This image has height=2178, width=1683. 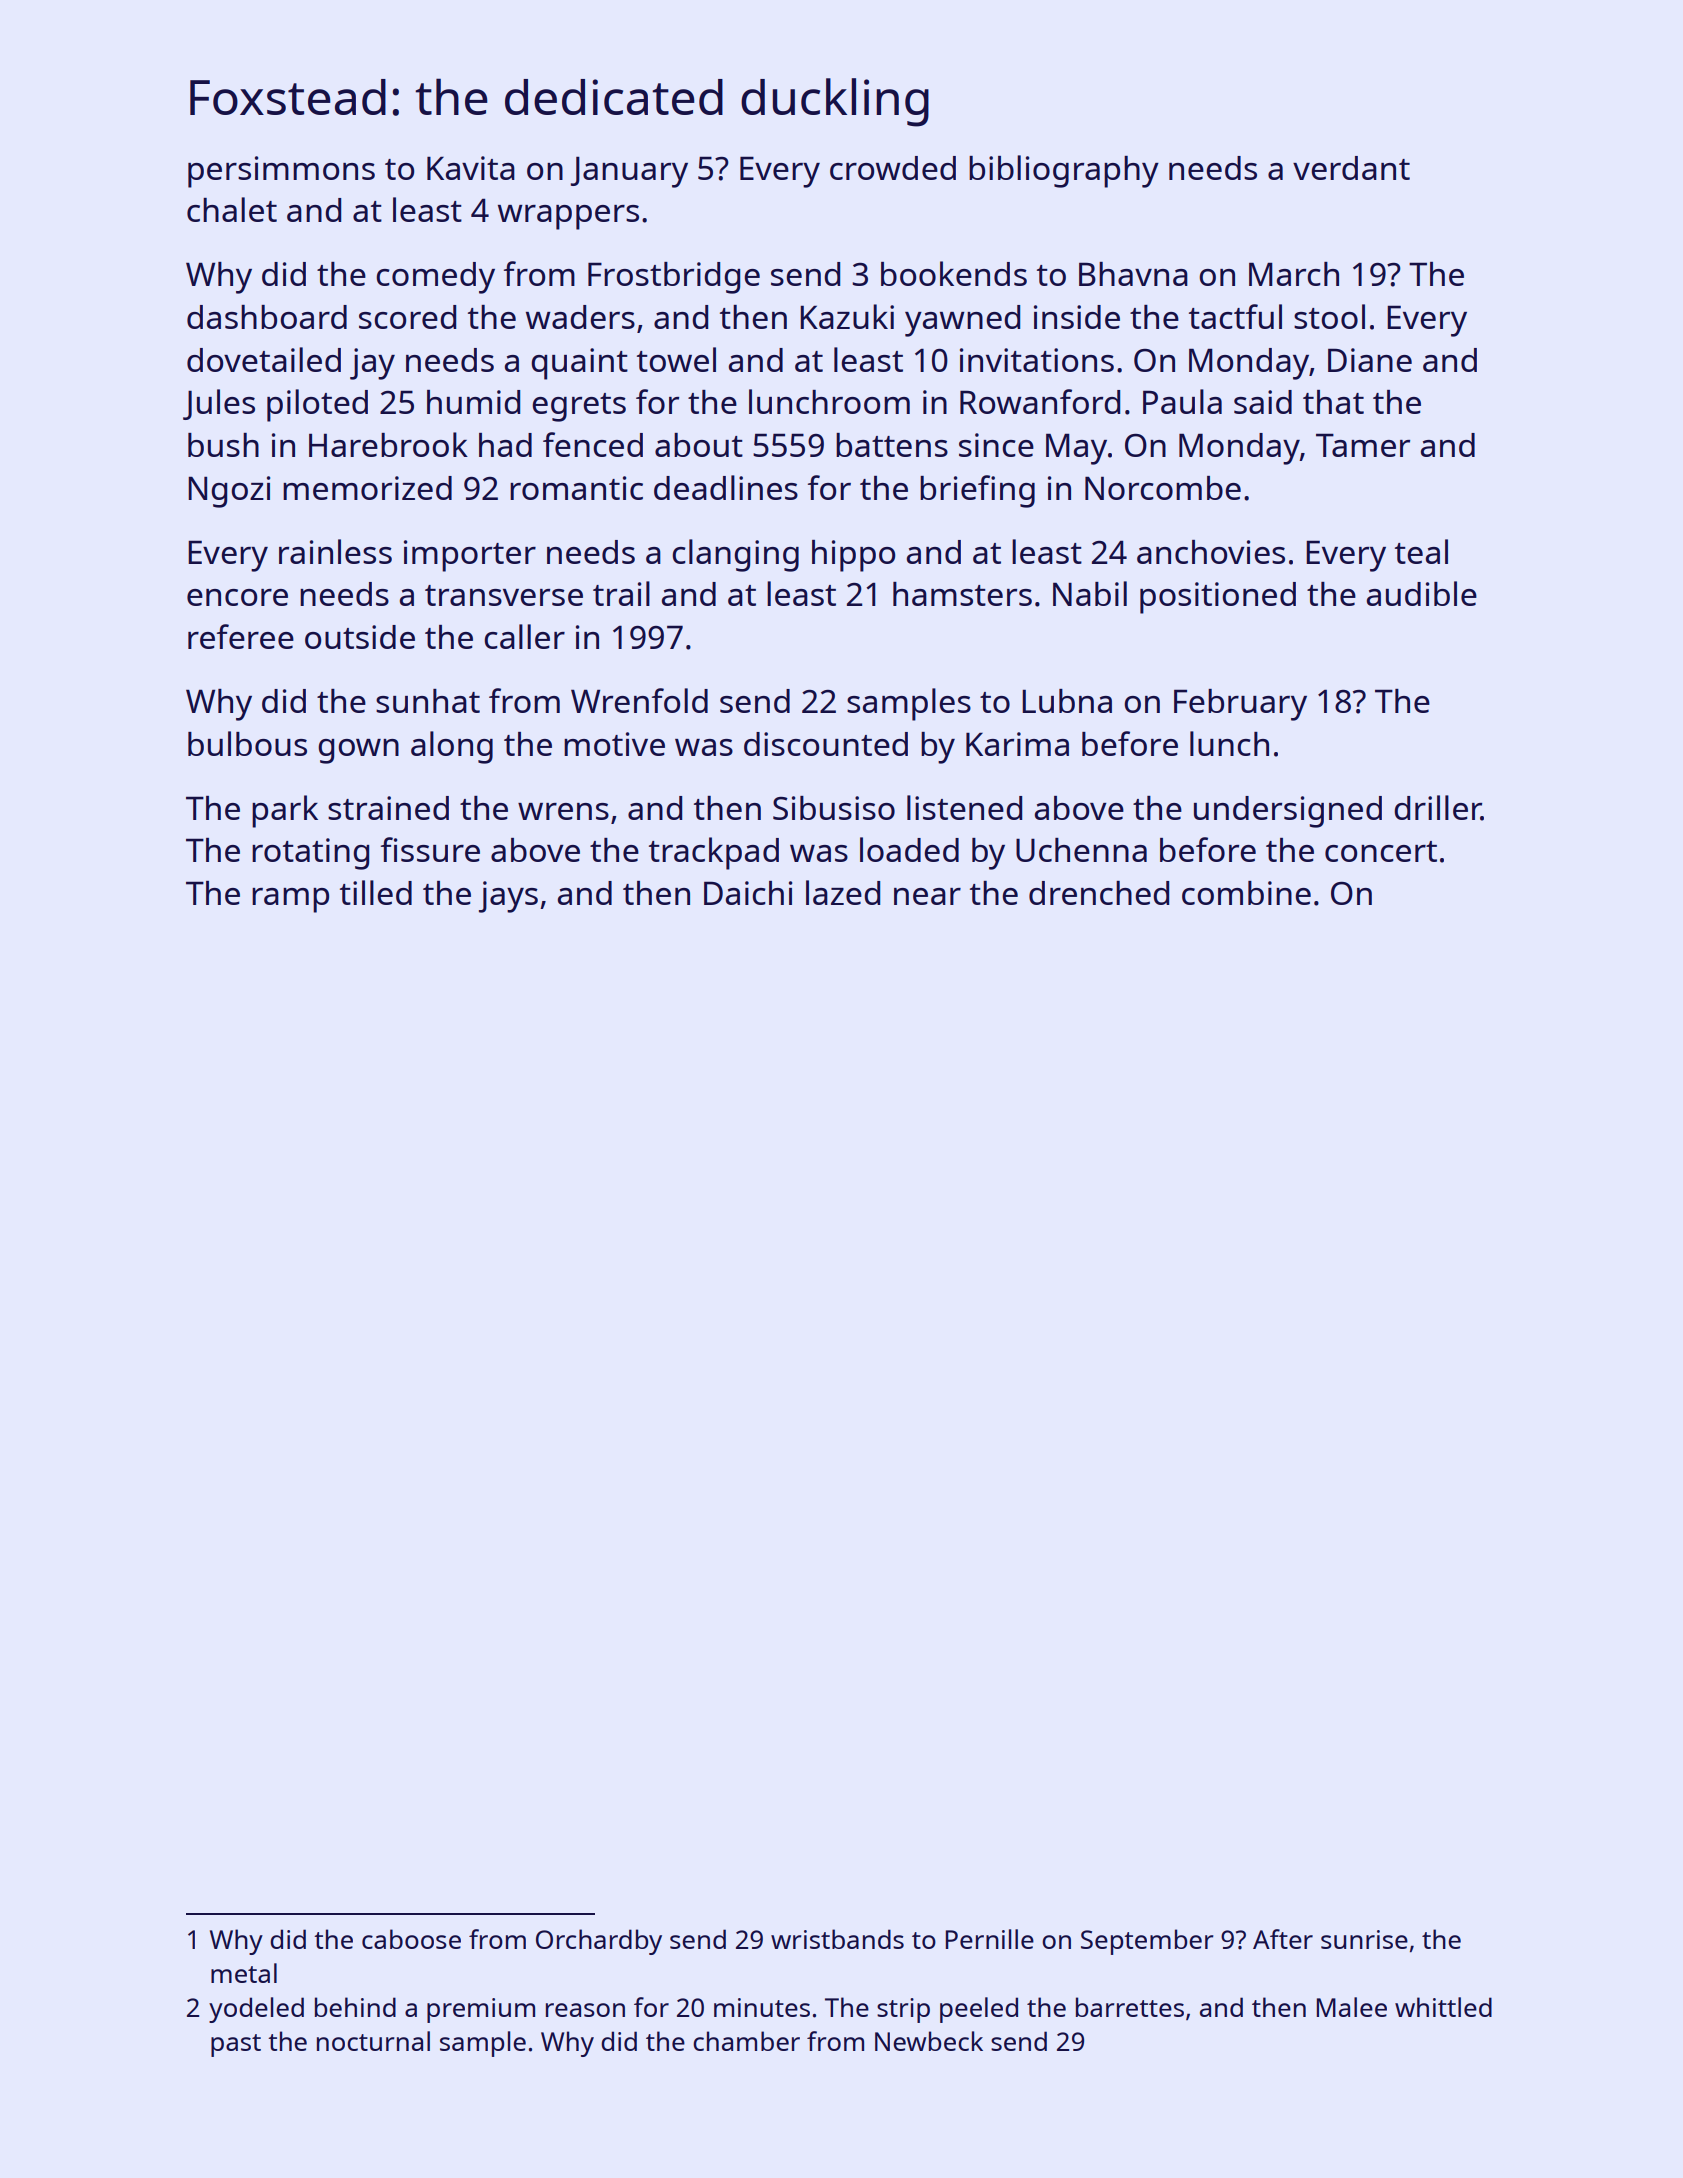 What do you see at coordinates (629, 172) in the image?
I see `January` at bounding box center [629, 172].
